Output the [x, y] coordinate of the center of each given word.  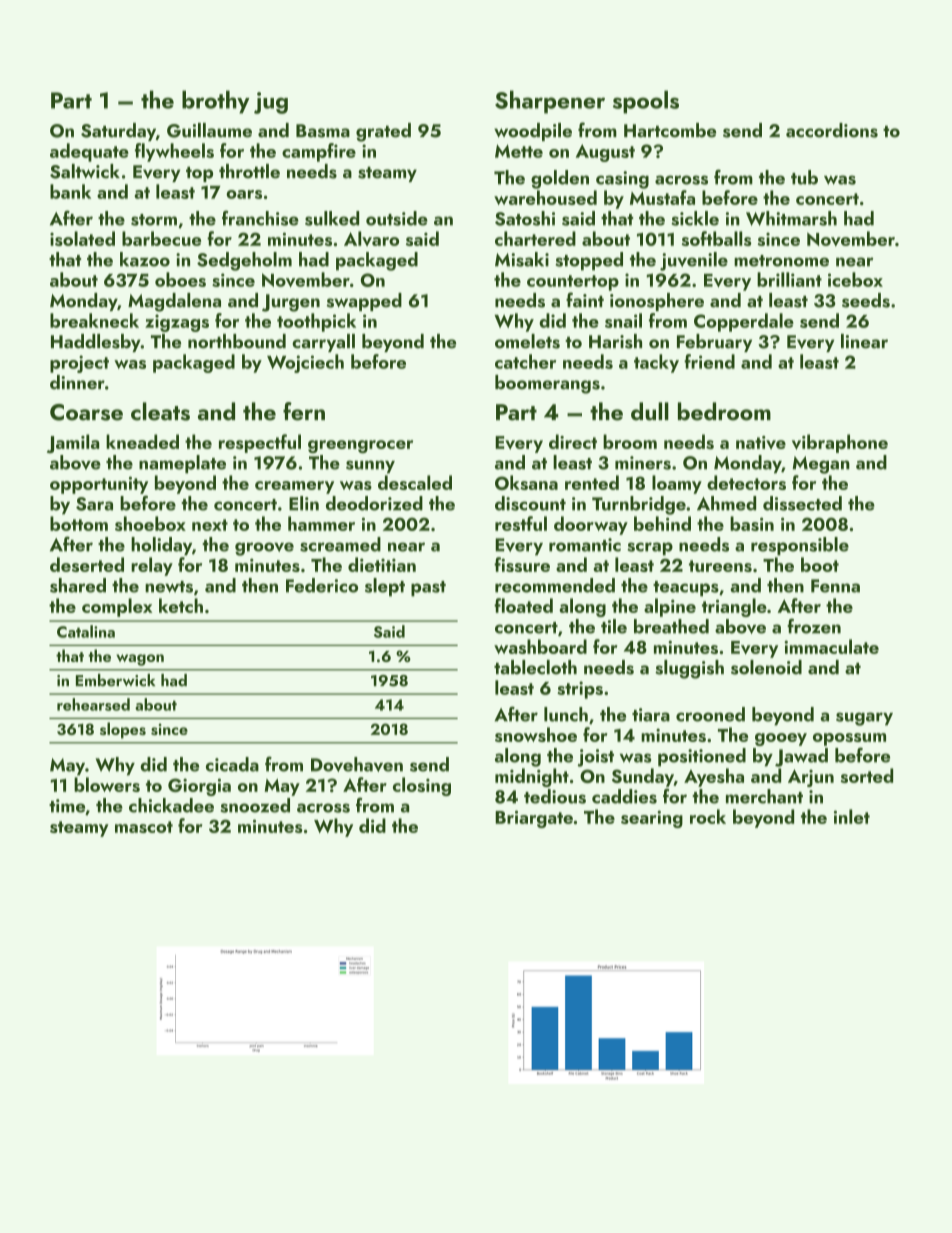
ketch [181, 605]
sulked [332, 218]
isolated [82, 238]
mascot [144, 827]
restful [521, 523]
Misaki [522, 259]
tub [804, 177]
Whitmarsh [791, 218]
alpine [670, 607]
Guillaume [209, 130]
